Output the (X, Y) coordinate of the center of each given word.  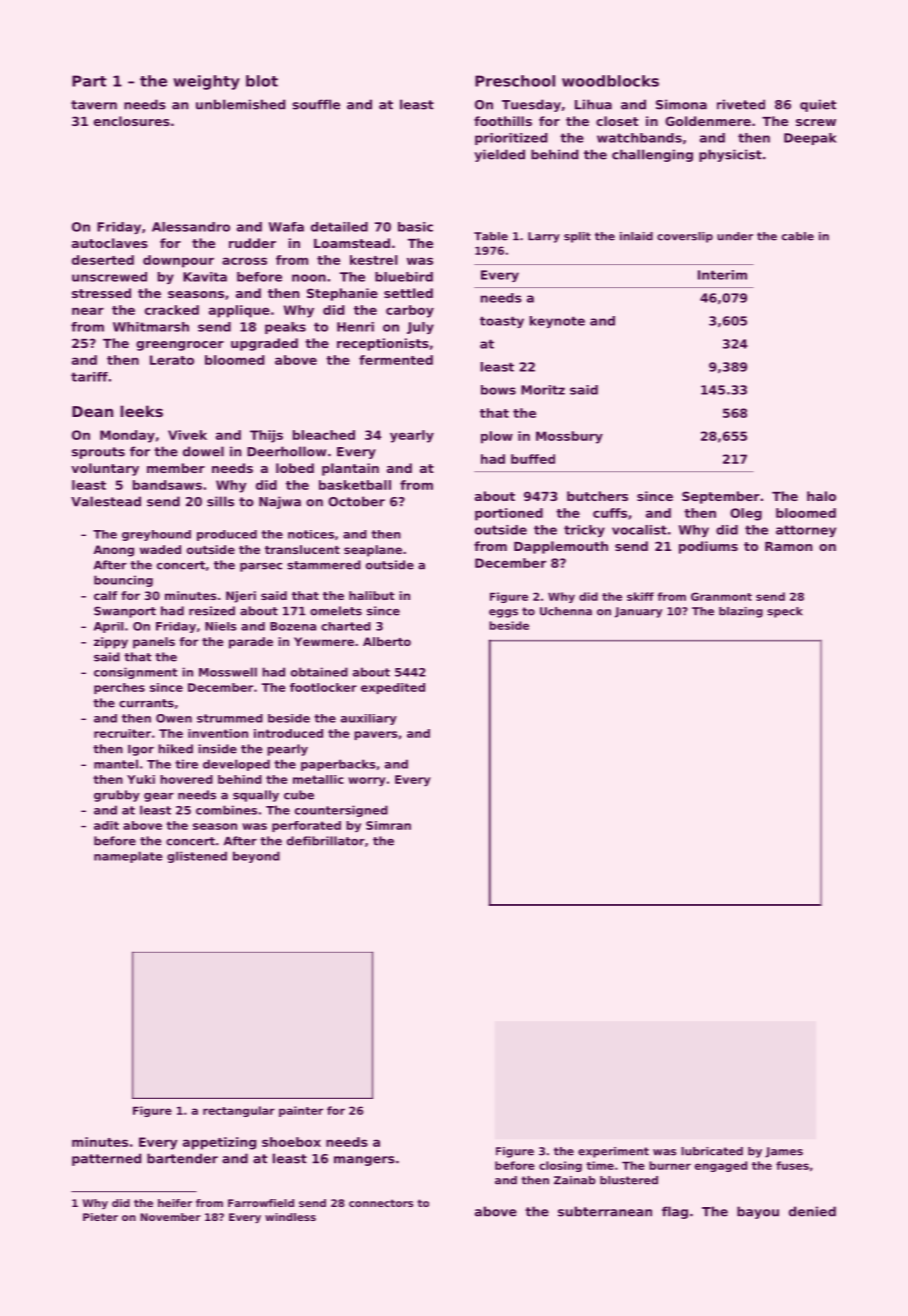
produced (227, 535)
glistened (197, 857)
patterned (106, 1159)
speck (785, 612)
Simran (388, 825)
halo (821, 496)
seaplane (373, 551)
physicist (730, 155)
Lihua (593, 104)
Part (89, 81)
